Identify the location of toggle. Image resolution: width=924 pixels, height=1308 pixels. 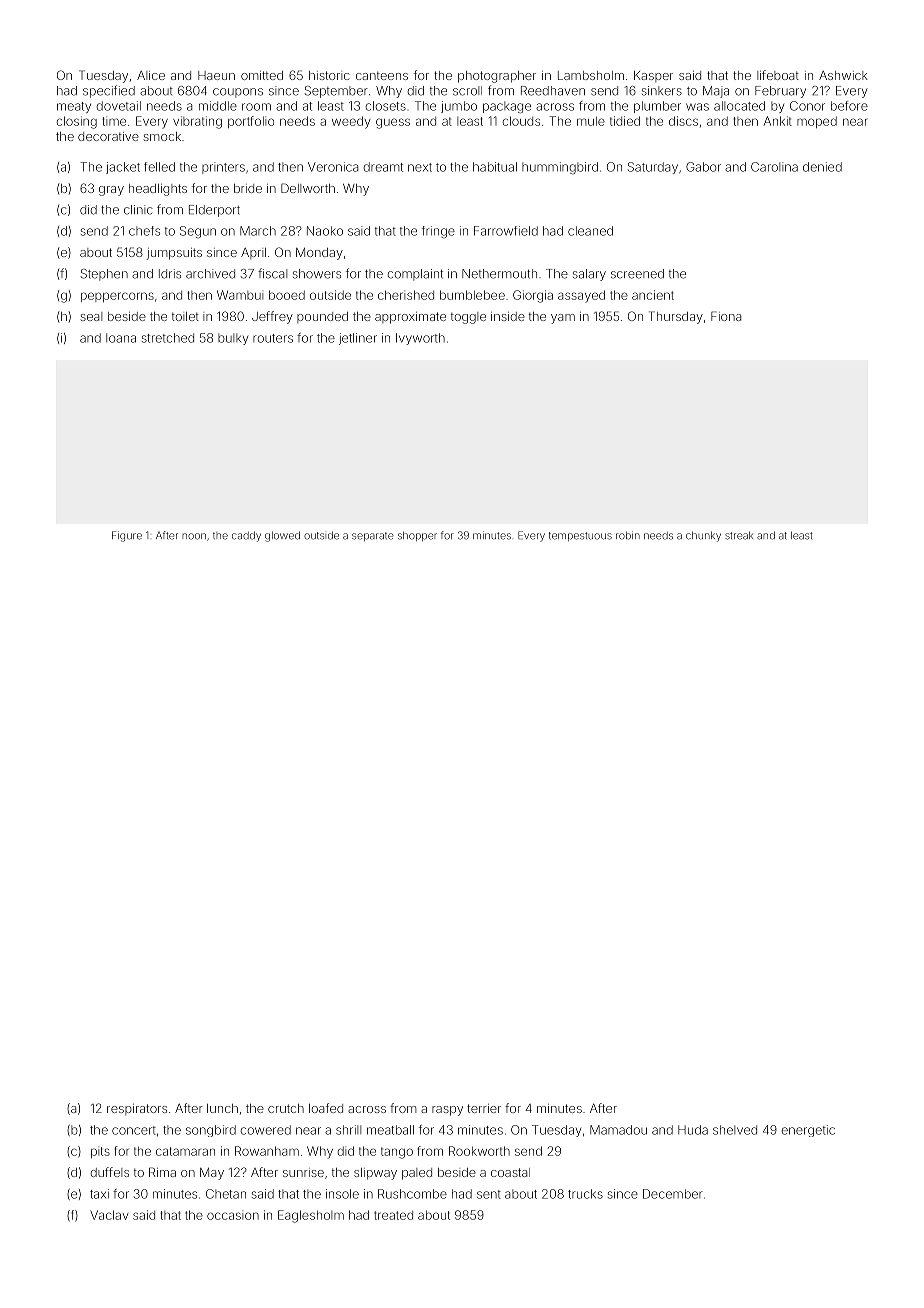
(468, 318).
